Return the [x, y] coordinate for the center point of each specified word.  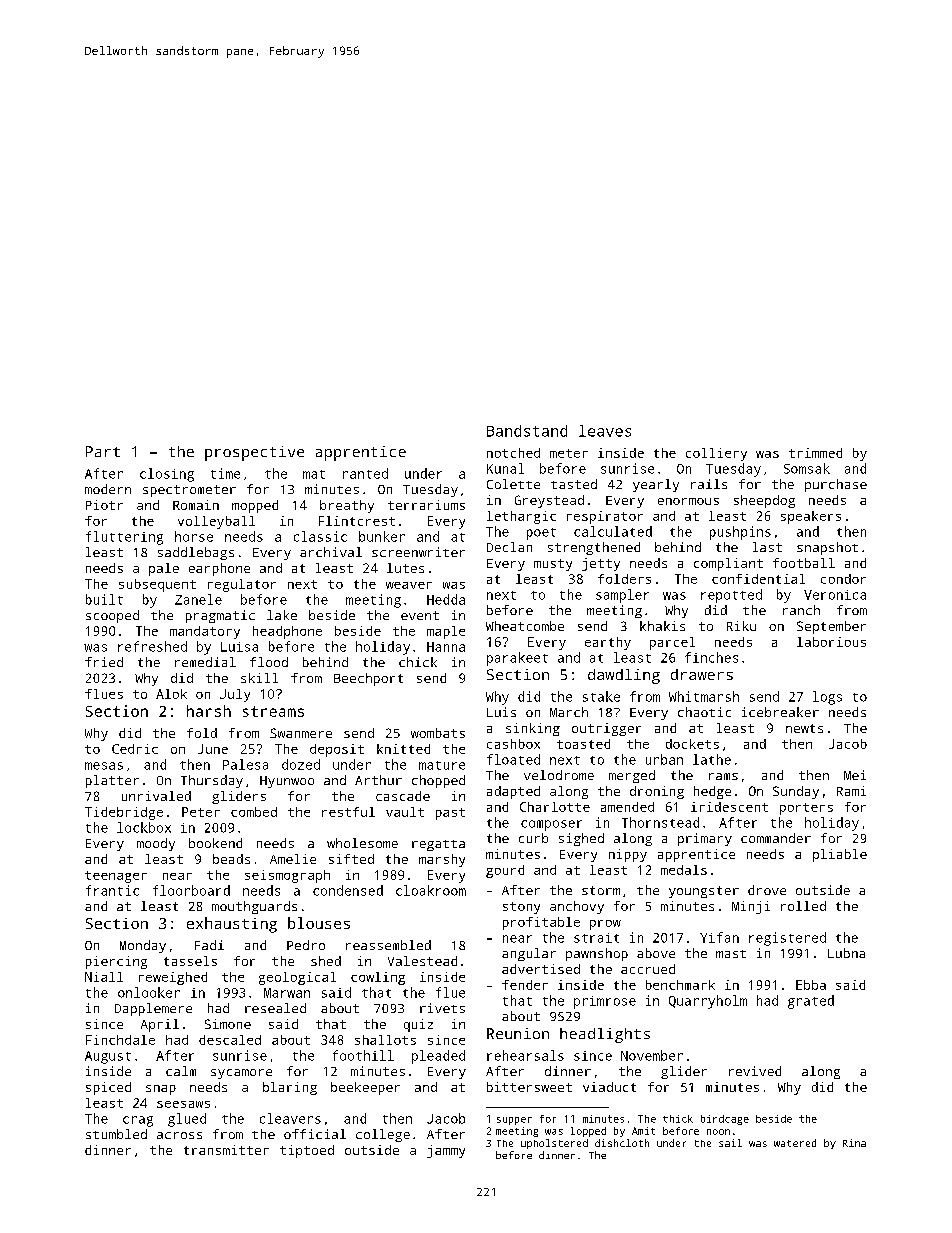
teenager [116, 877]
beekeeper [365, 1088]
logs [827, 698]
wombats [438, 733]
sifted [351, 859]
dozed [301, 764]
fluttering [124, 538]
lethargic [521, 517]
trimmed [815, 453]
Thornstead [660, 822]
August [108, 1057]
